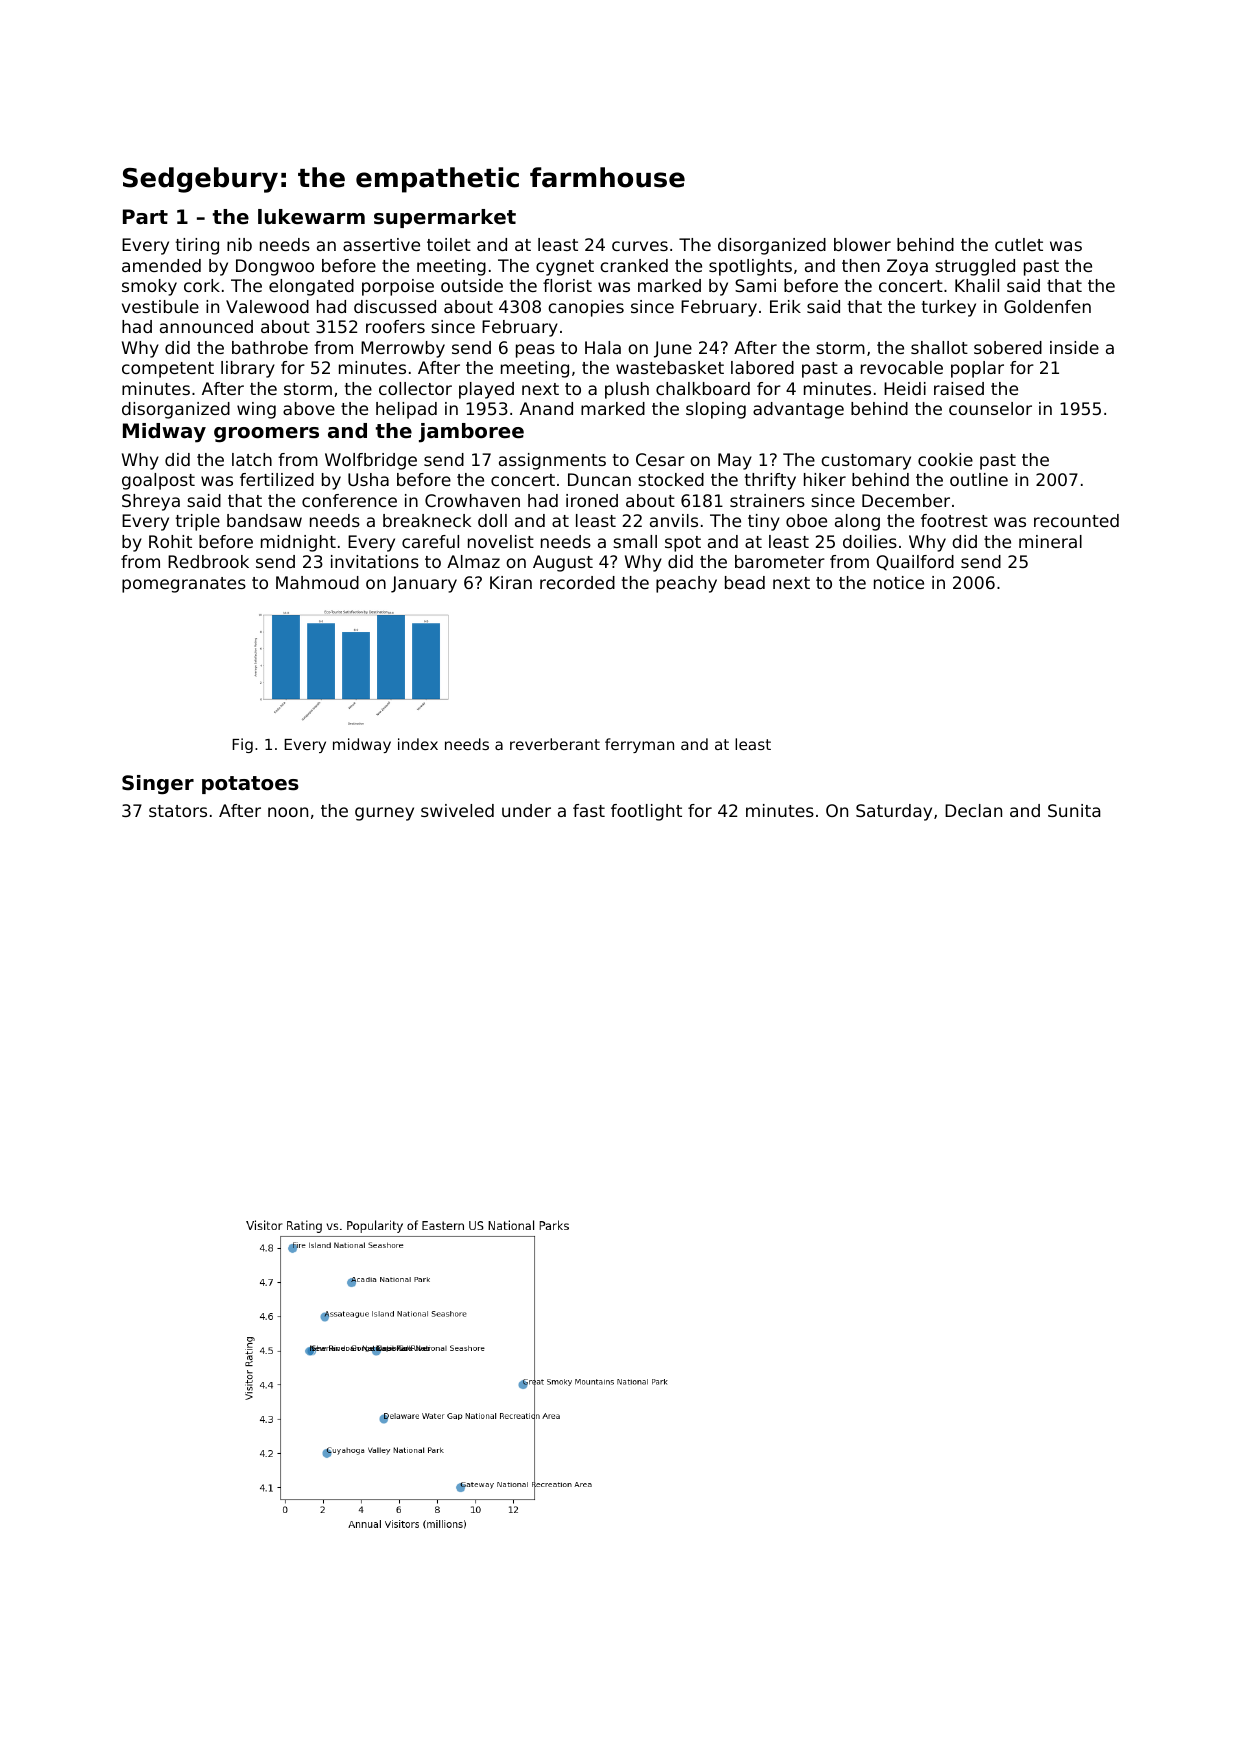 The image size is (1244, 1759). I want to click on notice, so click(899, 582).
